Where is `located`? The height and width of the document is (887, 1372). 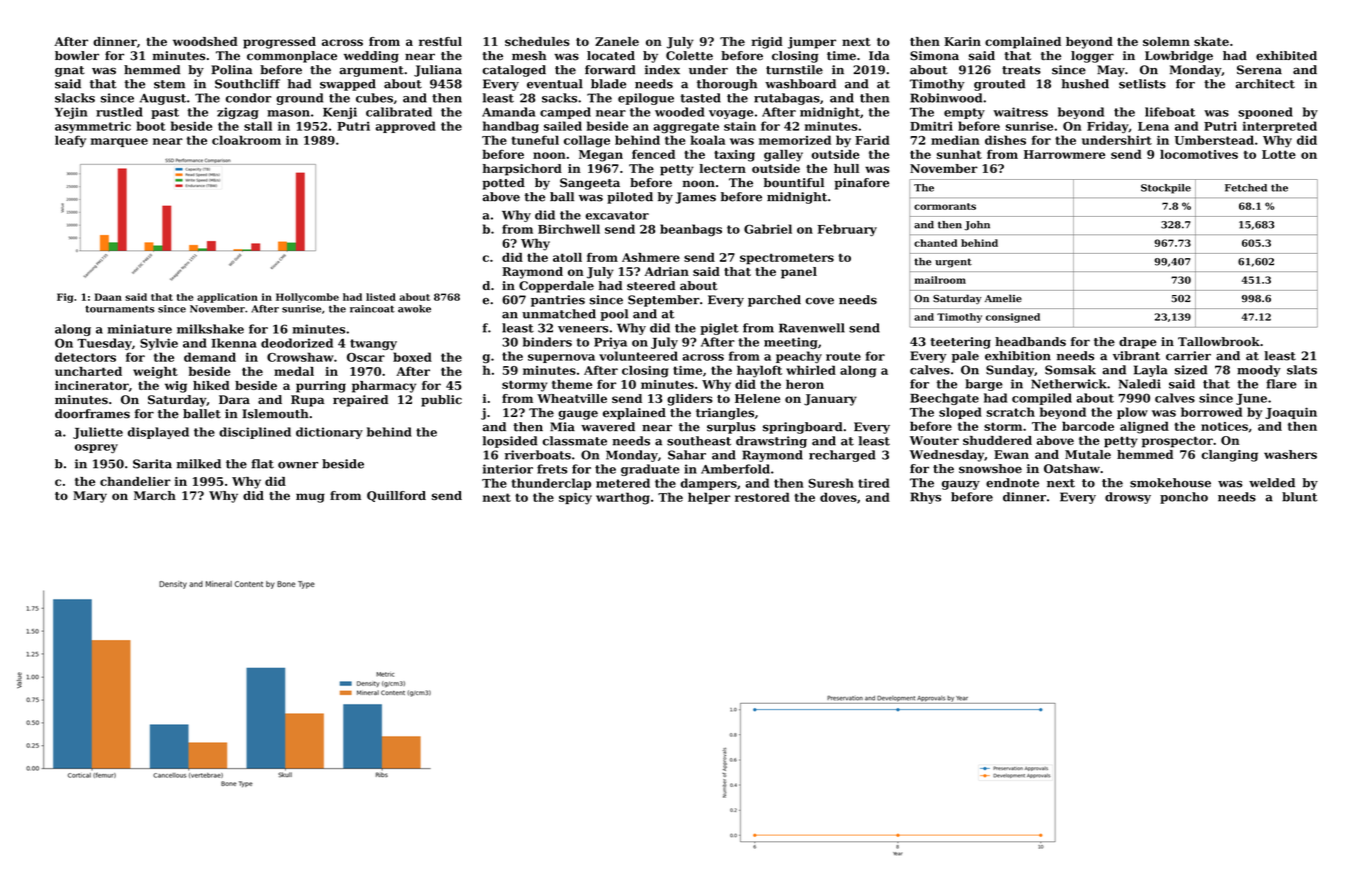 located is located at coordinates (611, 56).
